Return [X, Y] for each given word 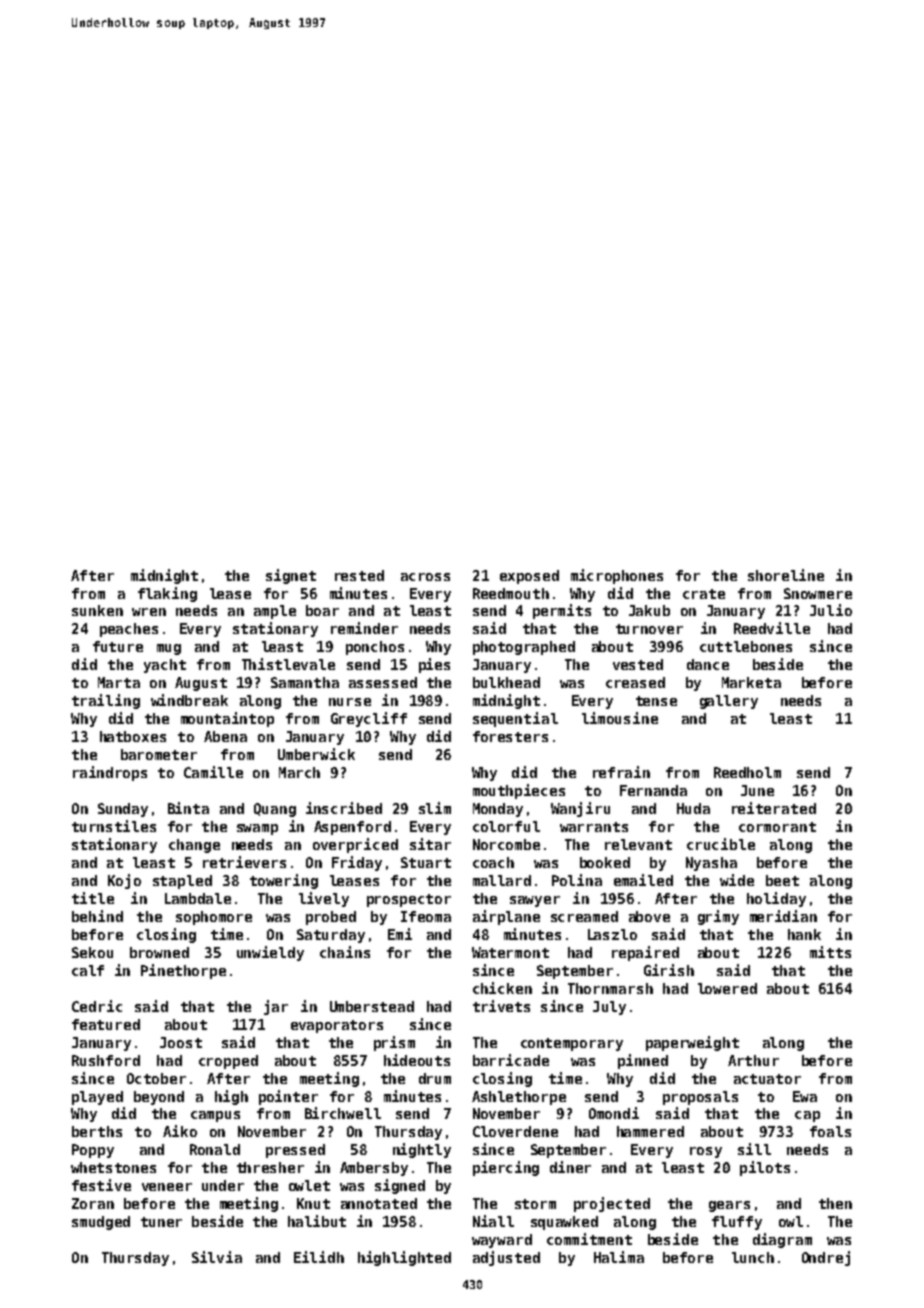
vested [638, 664]
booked [605, 862]
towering [284, 881]
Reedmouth [511, 593]
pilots [765, 1168]
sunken [97, 610]
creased [635, 682]
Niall [493, 1221]
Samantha [305, 682]
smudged [101, 1223]
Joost [181, 1042]
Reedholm [747, 772]
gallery [729, 702]
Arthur [753, 1060]
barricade [511, 1060]
